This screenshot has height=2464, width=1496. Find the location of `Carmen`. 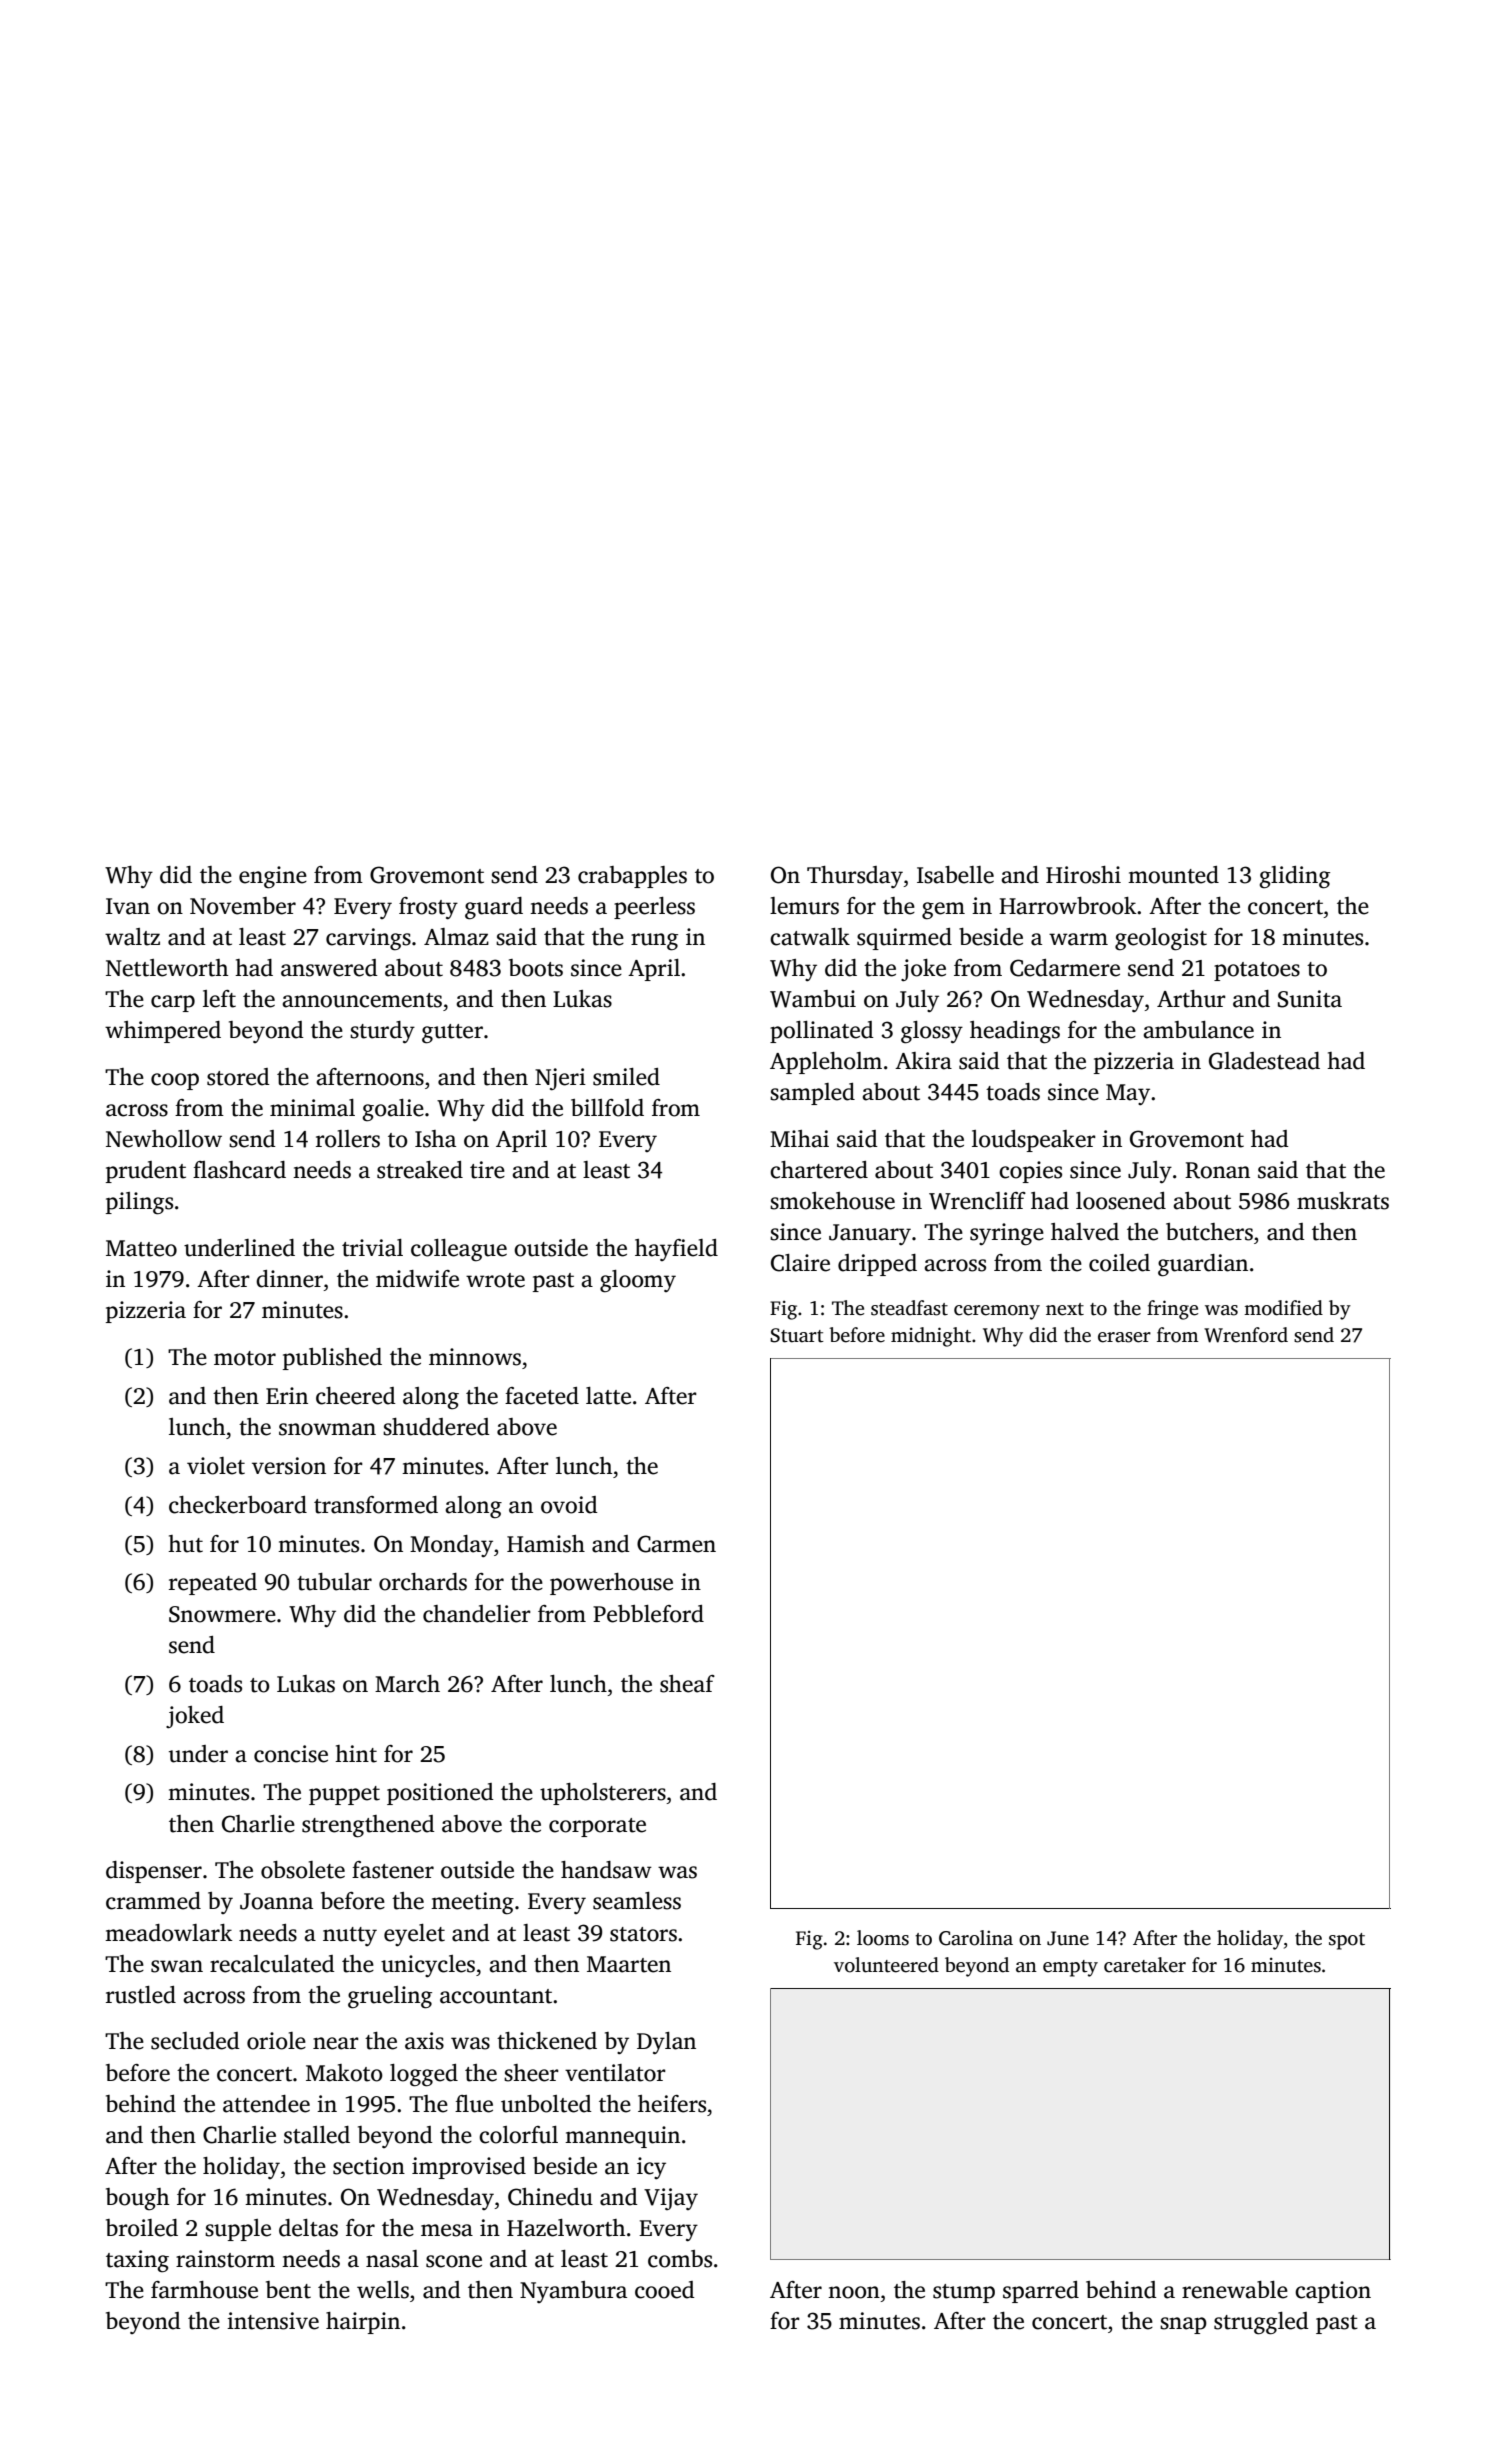

Carmen is located at coordinates (676, 1544).
